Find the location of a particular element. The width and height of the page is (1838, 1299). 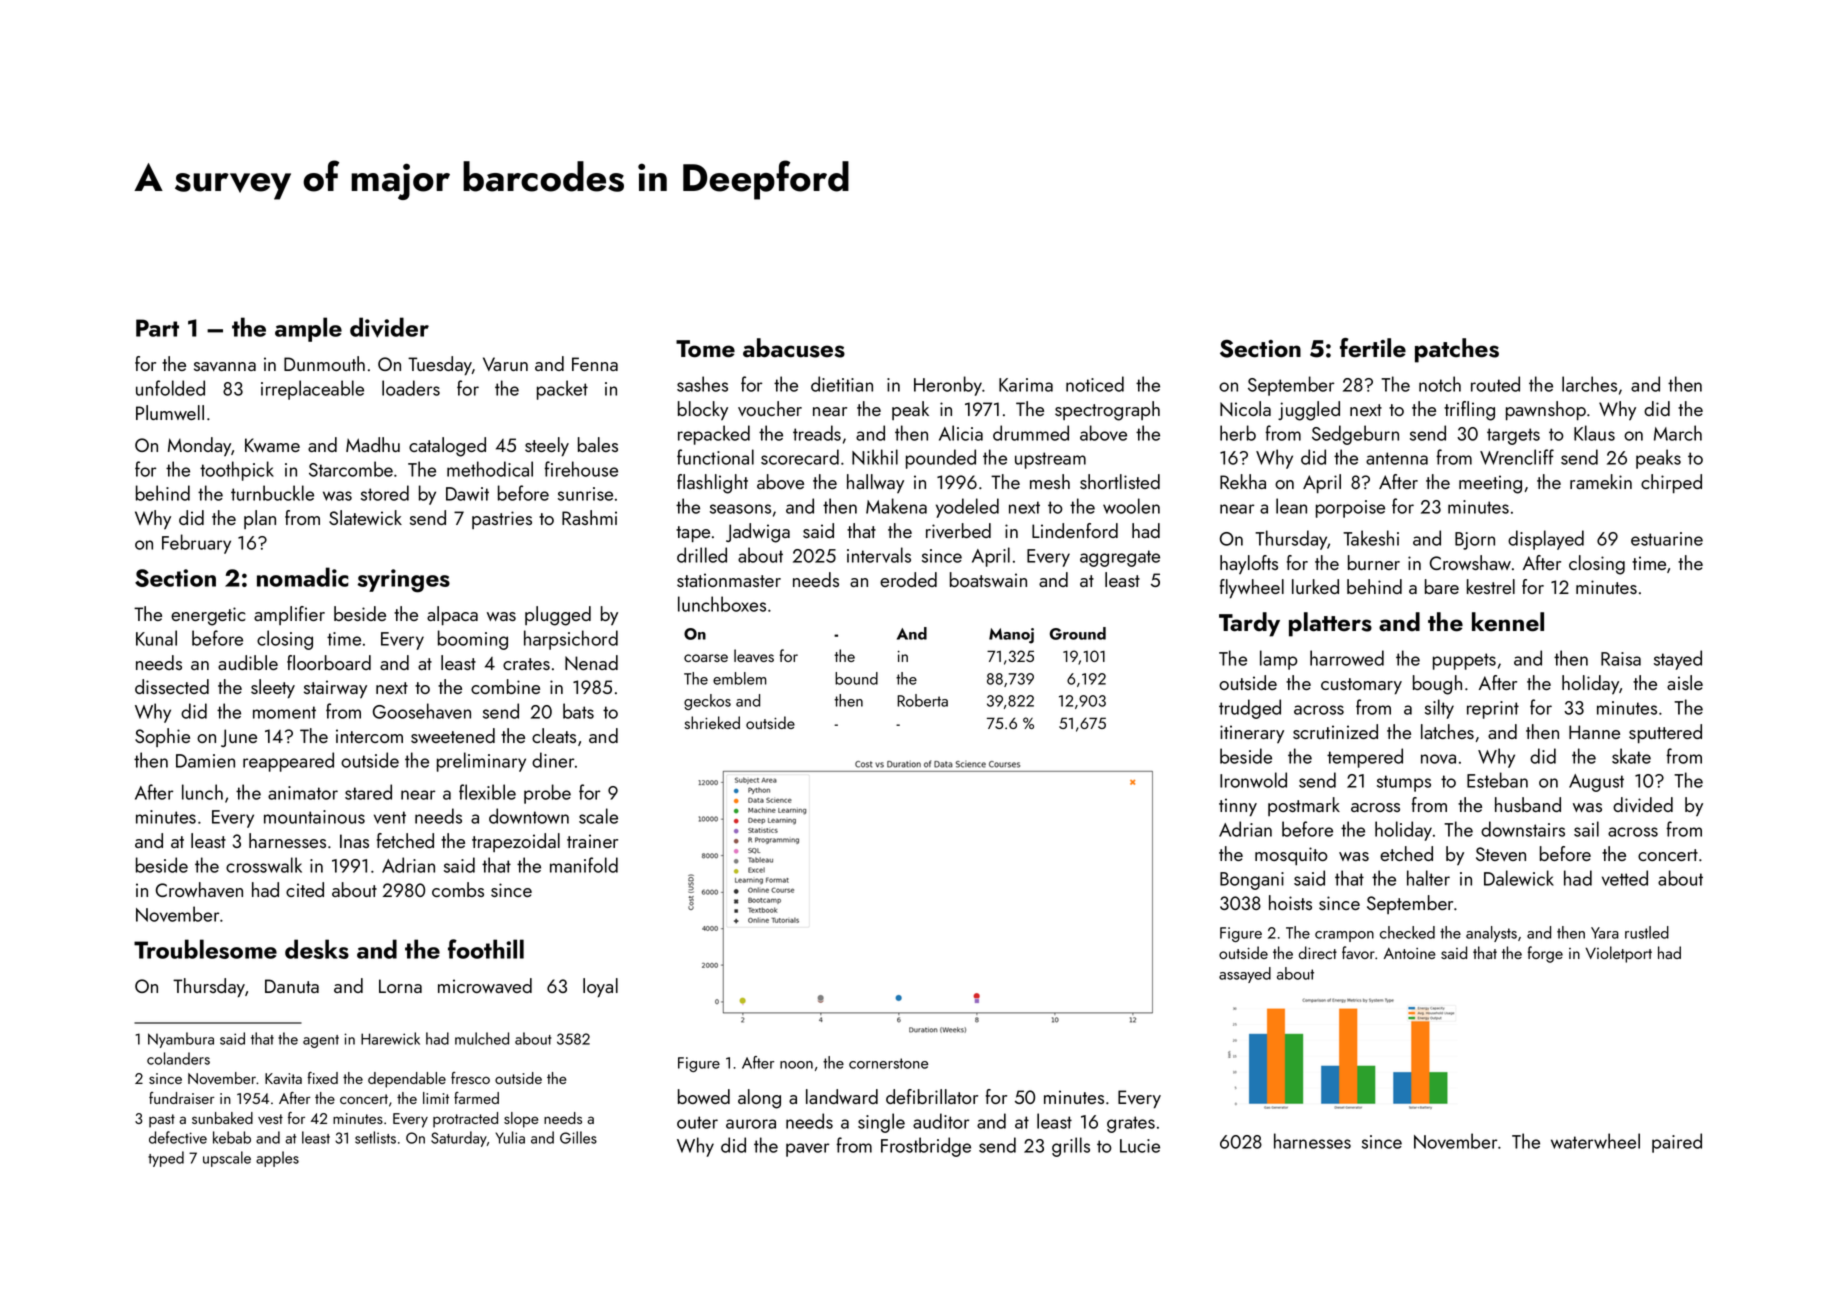

defective is located at coordinates (178, 1137).
